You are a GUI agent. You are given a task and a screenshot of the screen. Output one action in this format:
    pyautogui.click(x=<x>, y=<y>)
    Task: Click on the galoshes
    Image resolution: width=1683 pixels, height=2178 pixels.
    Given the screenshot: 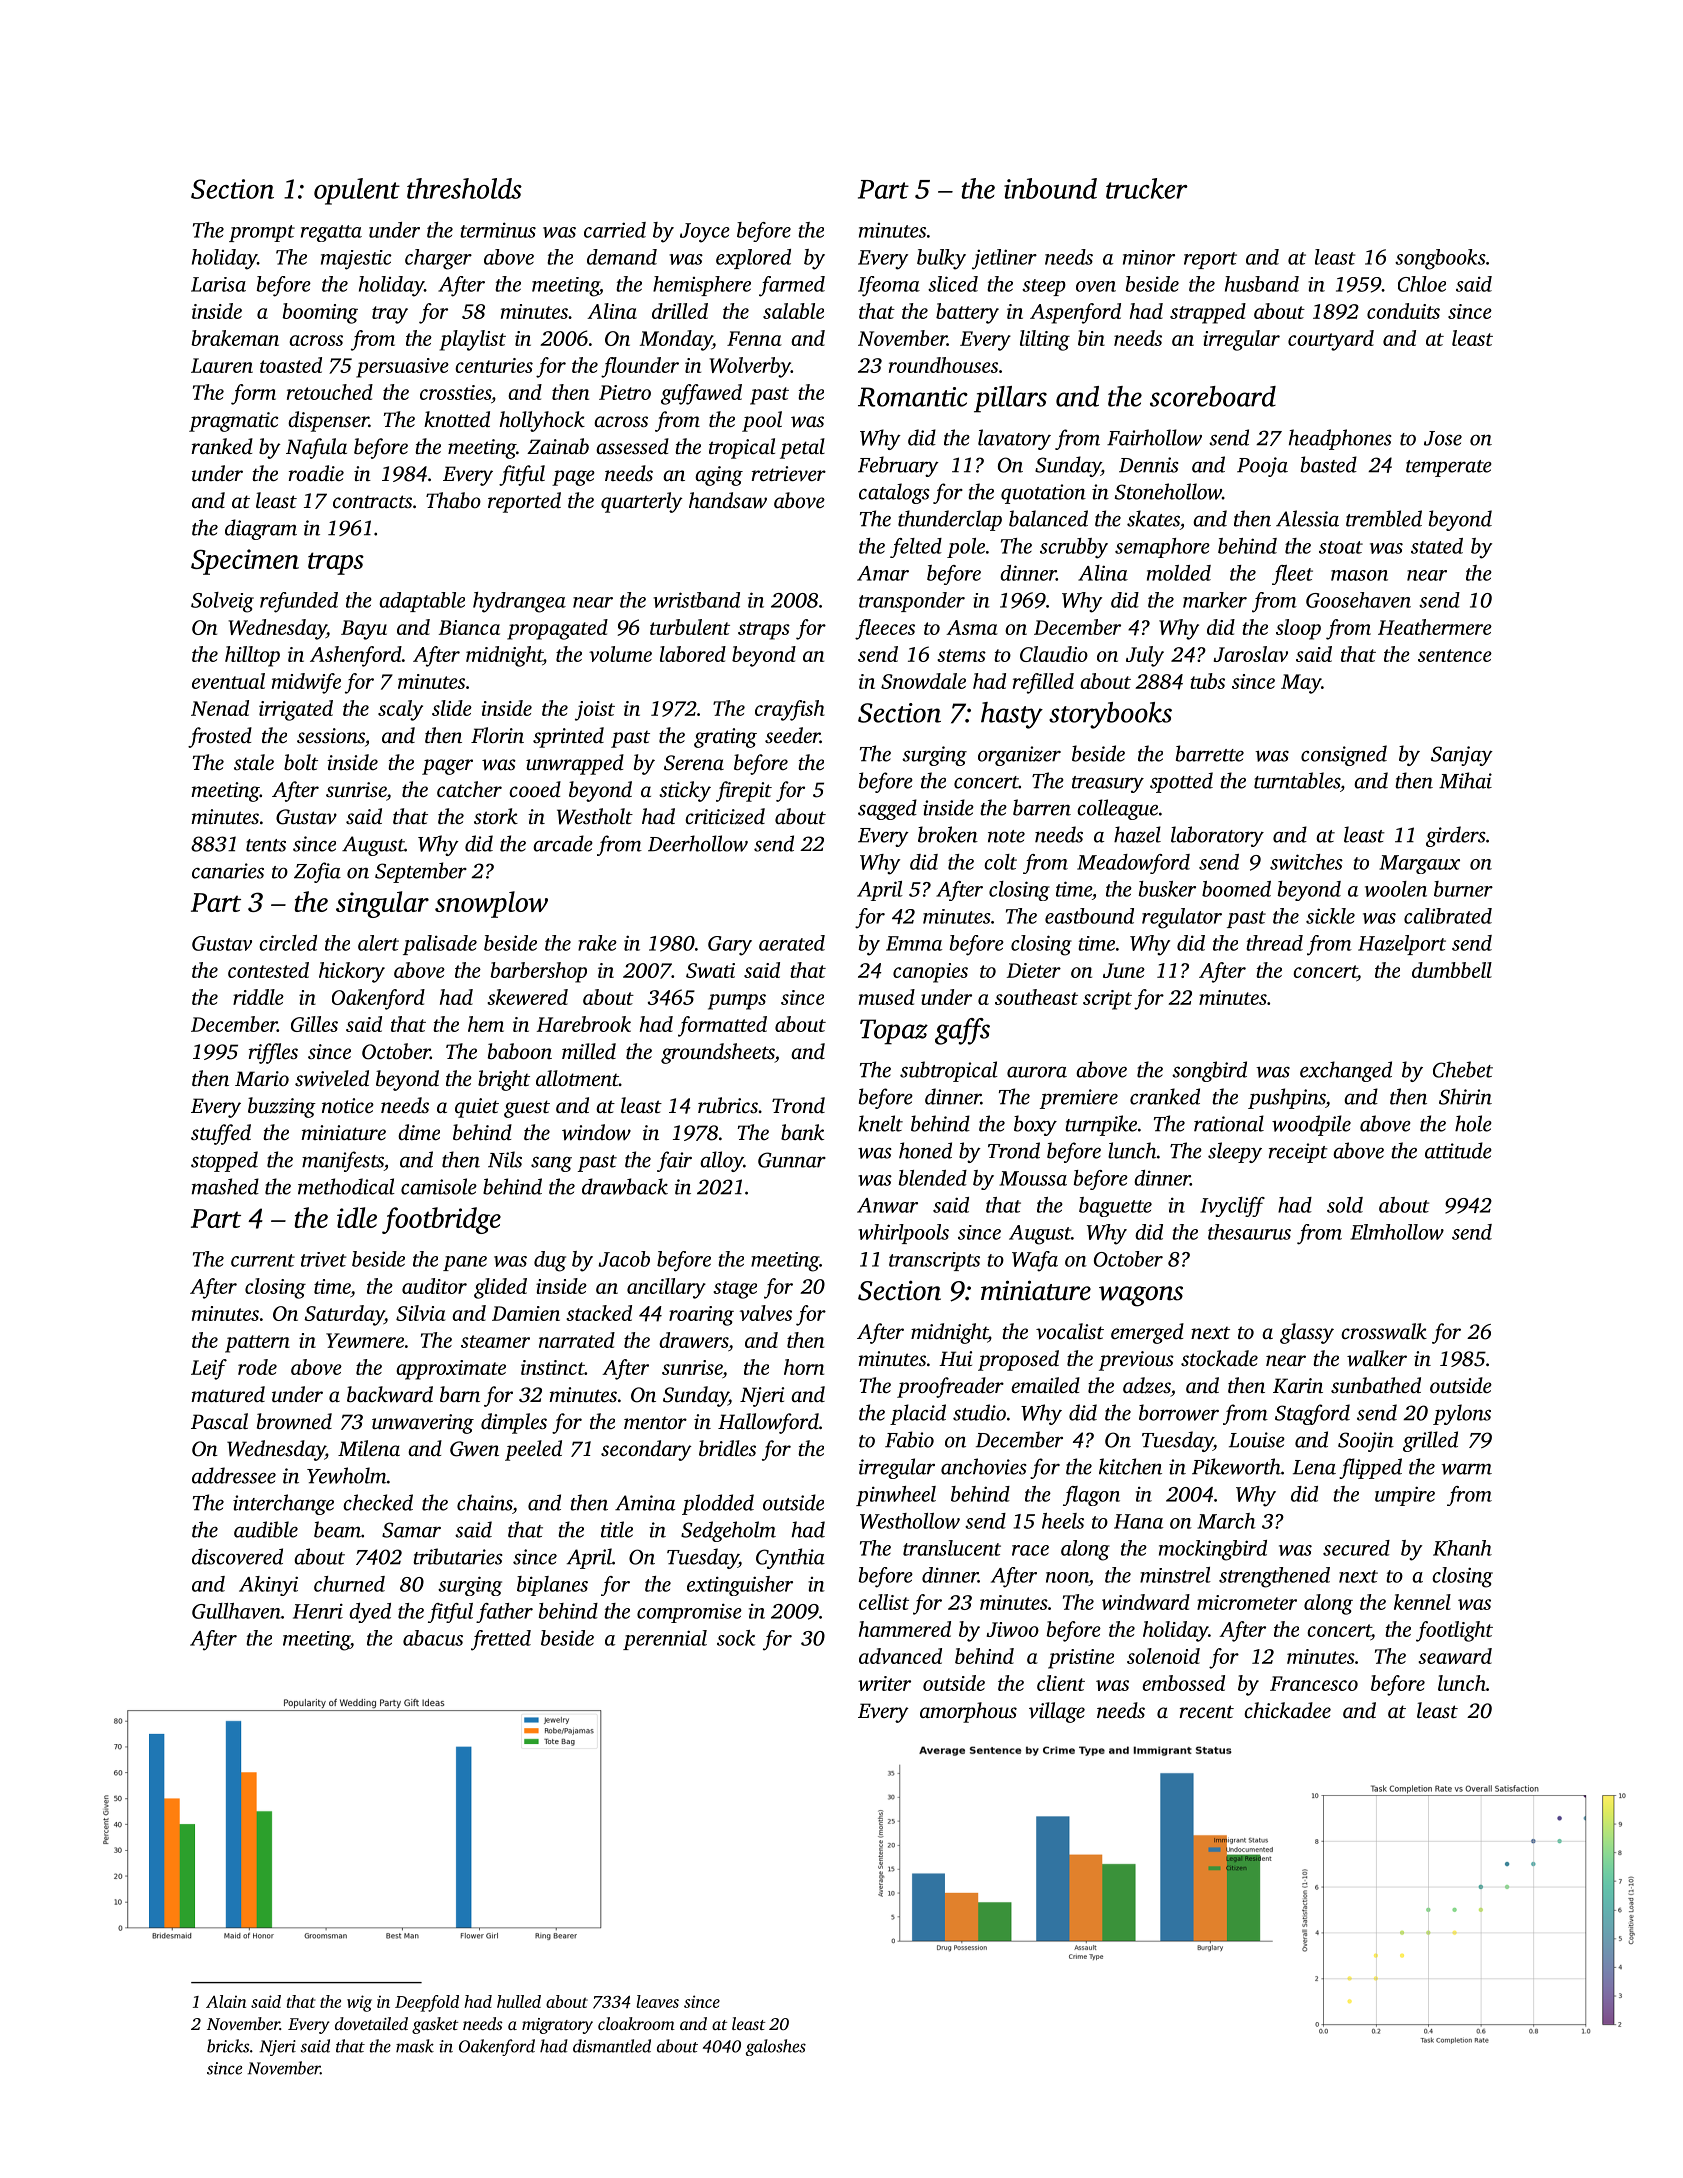 What is the action you would take?
    pyautogui.click(x=776, y=2047)
